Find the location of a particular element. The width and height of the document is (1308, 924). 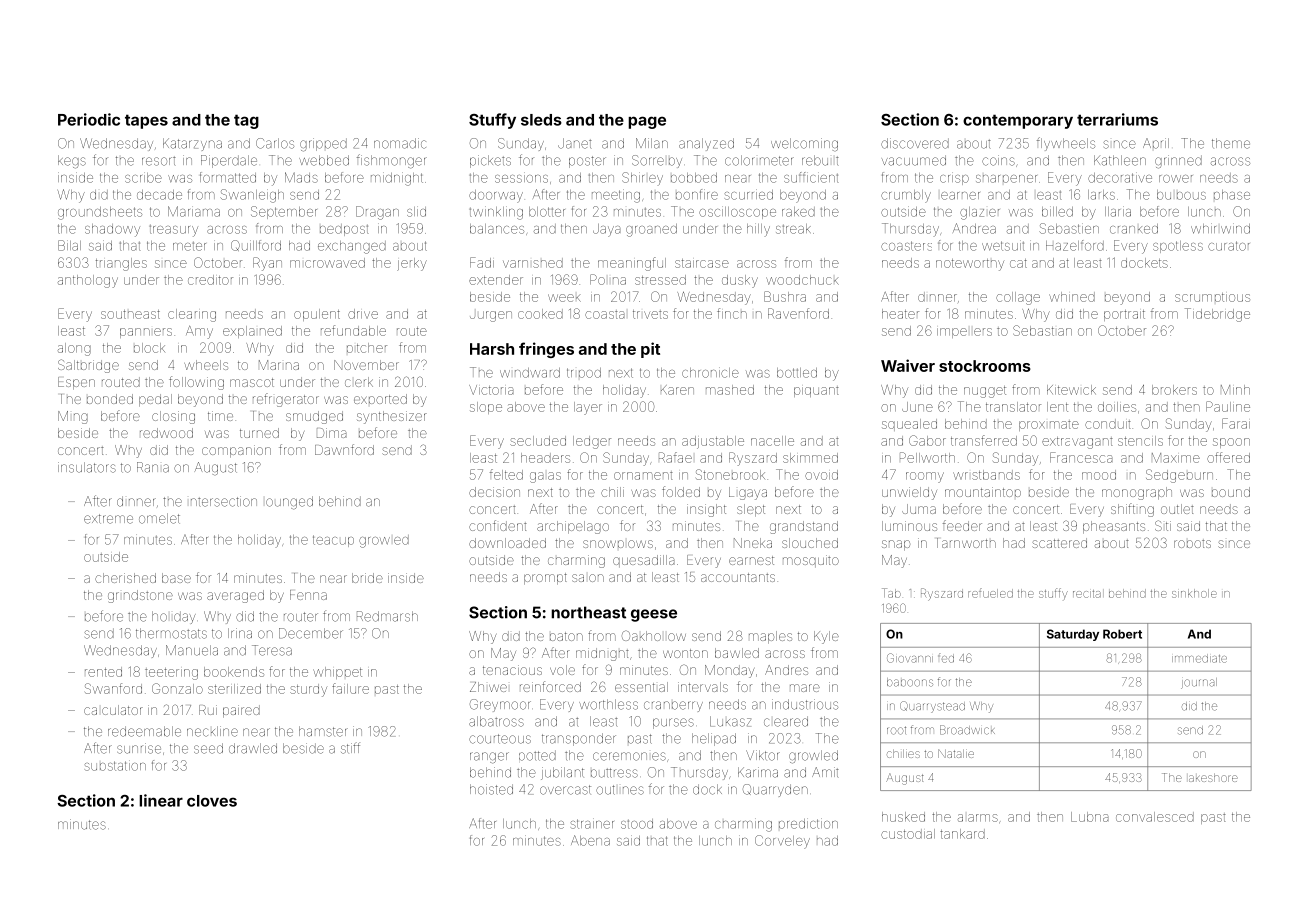

cloves is located at coordinates (212, 801).
